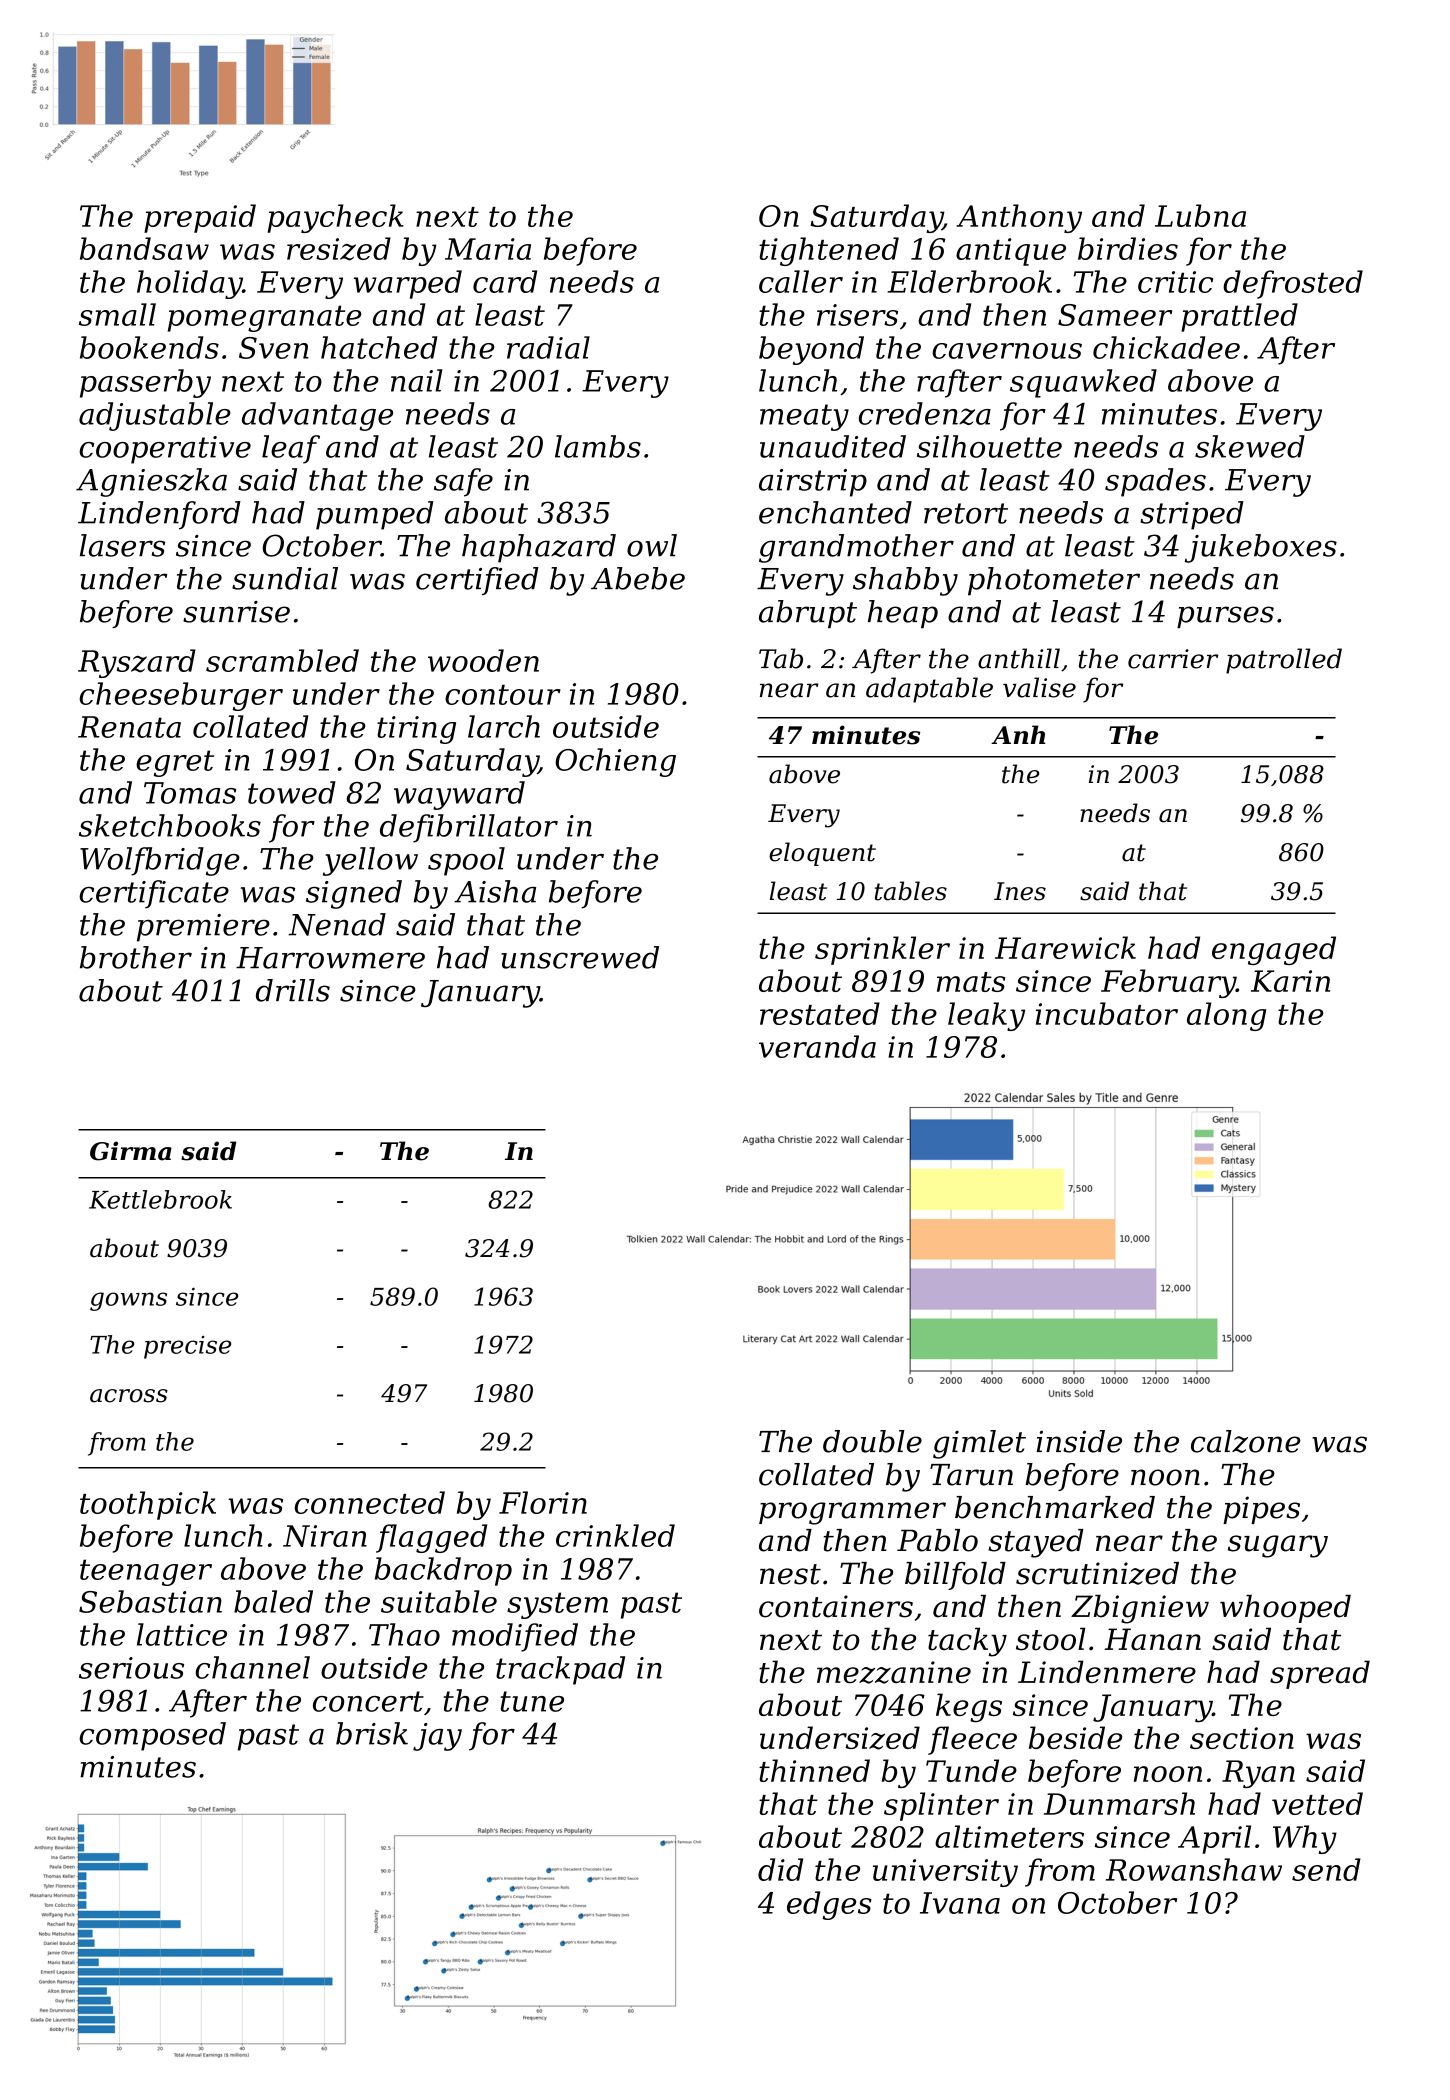 This page has width=1450, height=2100. What do you see at coordinates (505, 281) in the page?
I see `card` at bounding box center [505, 281].
